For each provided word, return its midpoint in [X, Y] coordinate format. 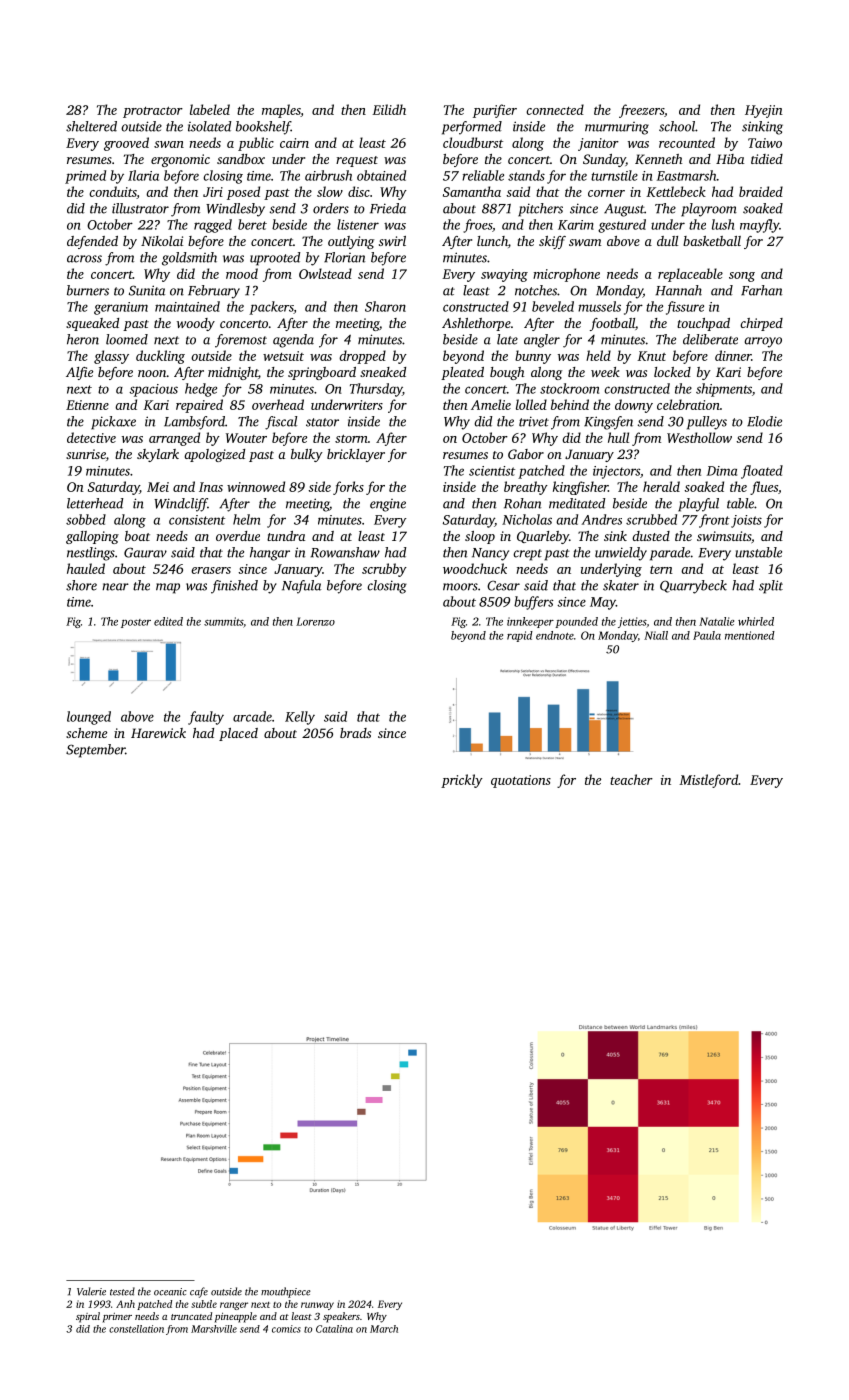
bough [507, 373]
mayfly [759, 226]
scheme [86, 733]
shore [81, 585]
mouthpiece [286, 1292]
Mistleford [708, 781]
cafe [199, 1292]
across [84, 259]
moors [460, 587]
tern [661, 569]
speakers [341, 1317]
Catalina [334, 1329]
